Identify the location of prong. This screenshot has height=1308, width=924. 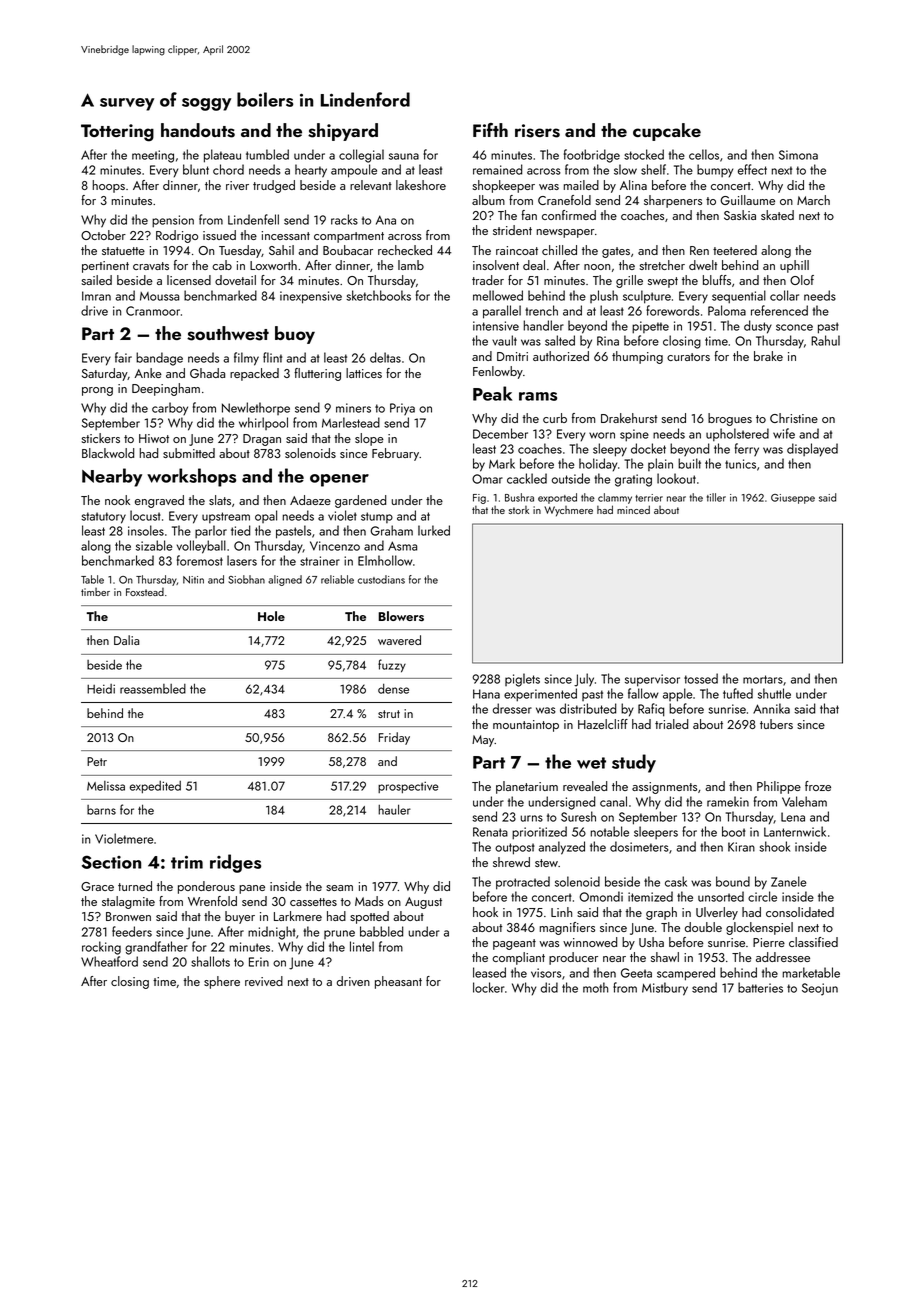
(97, 391).
